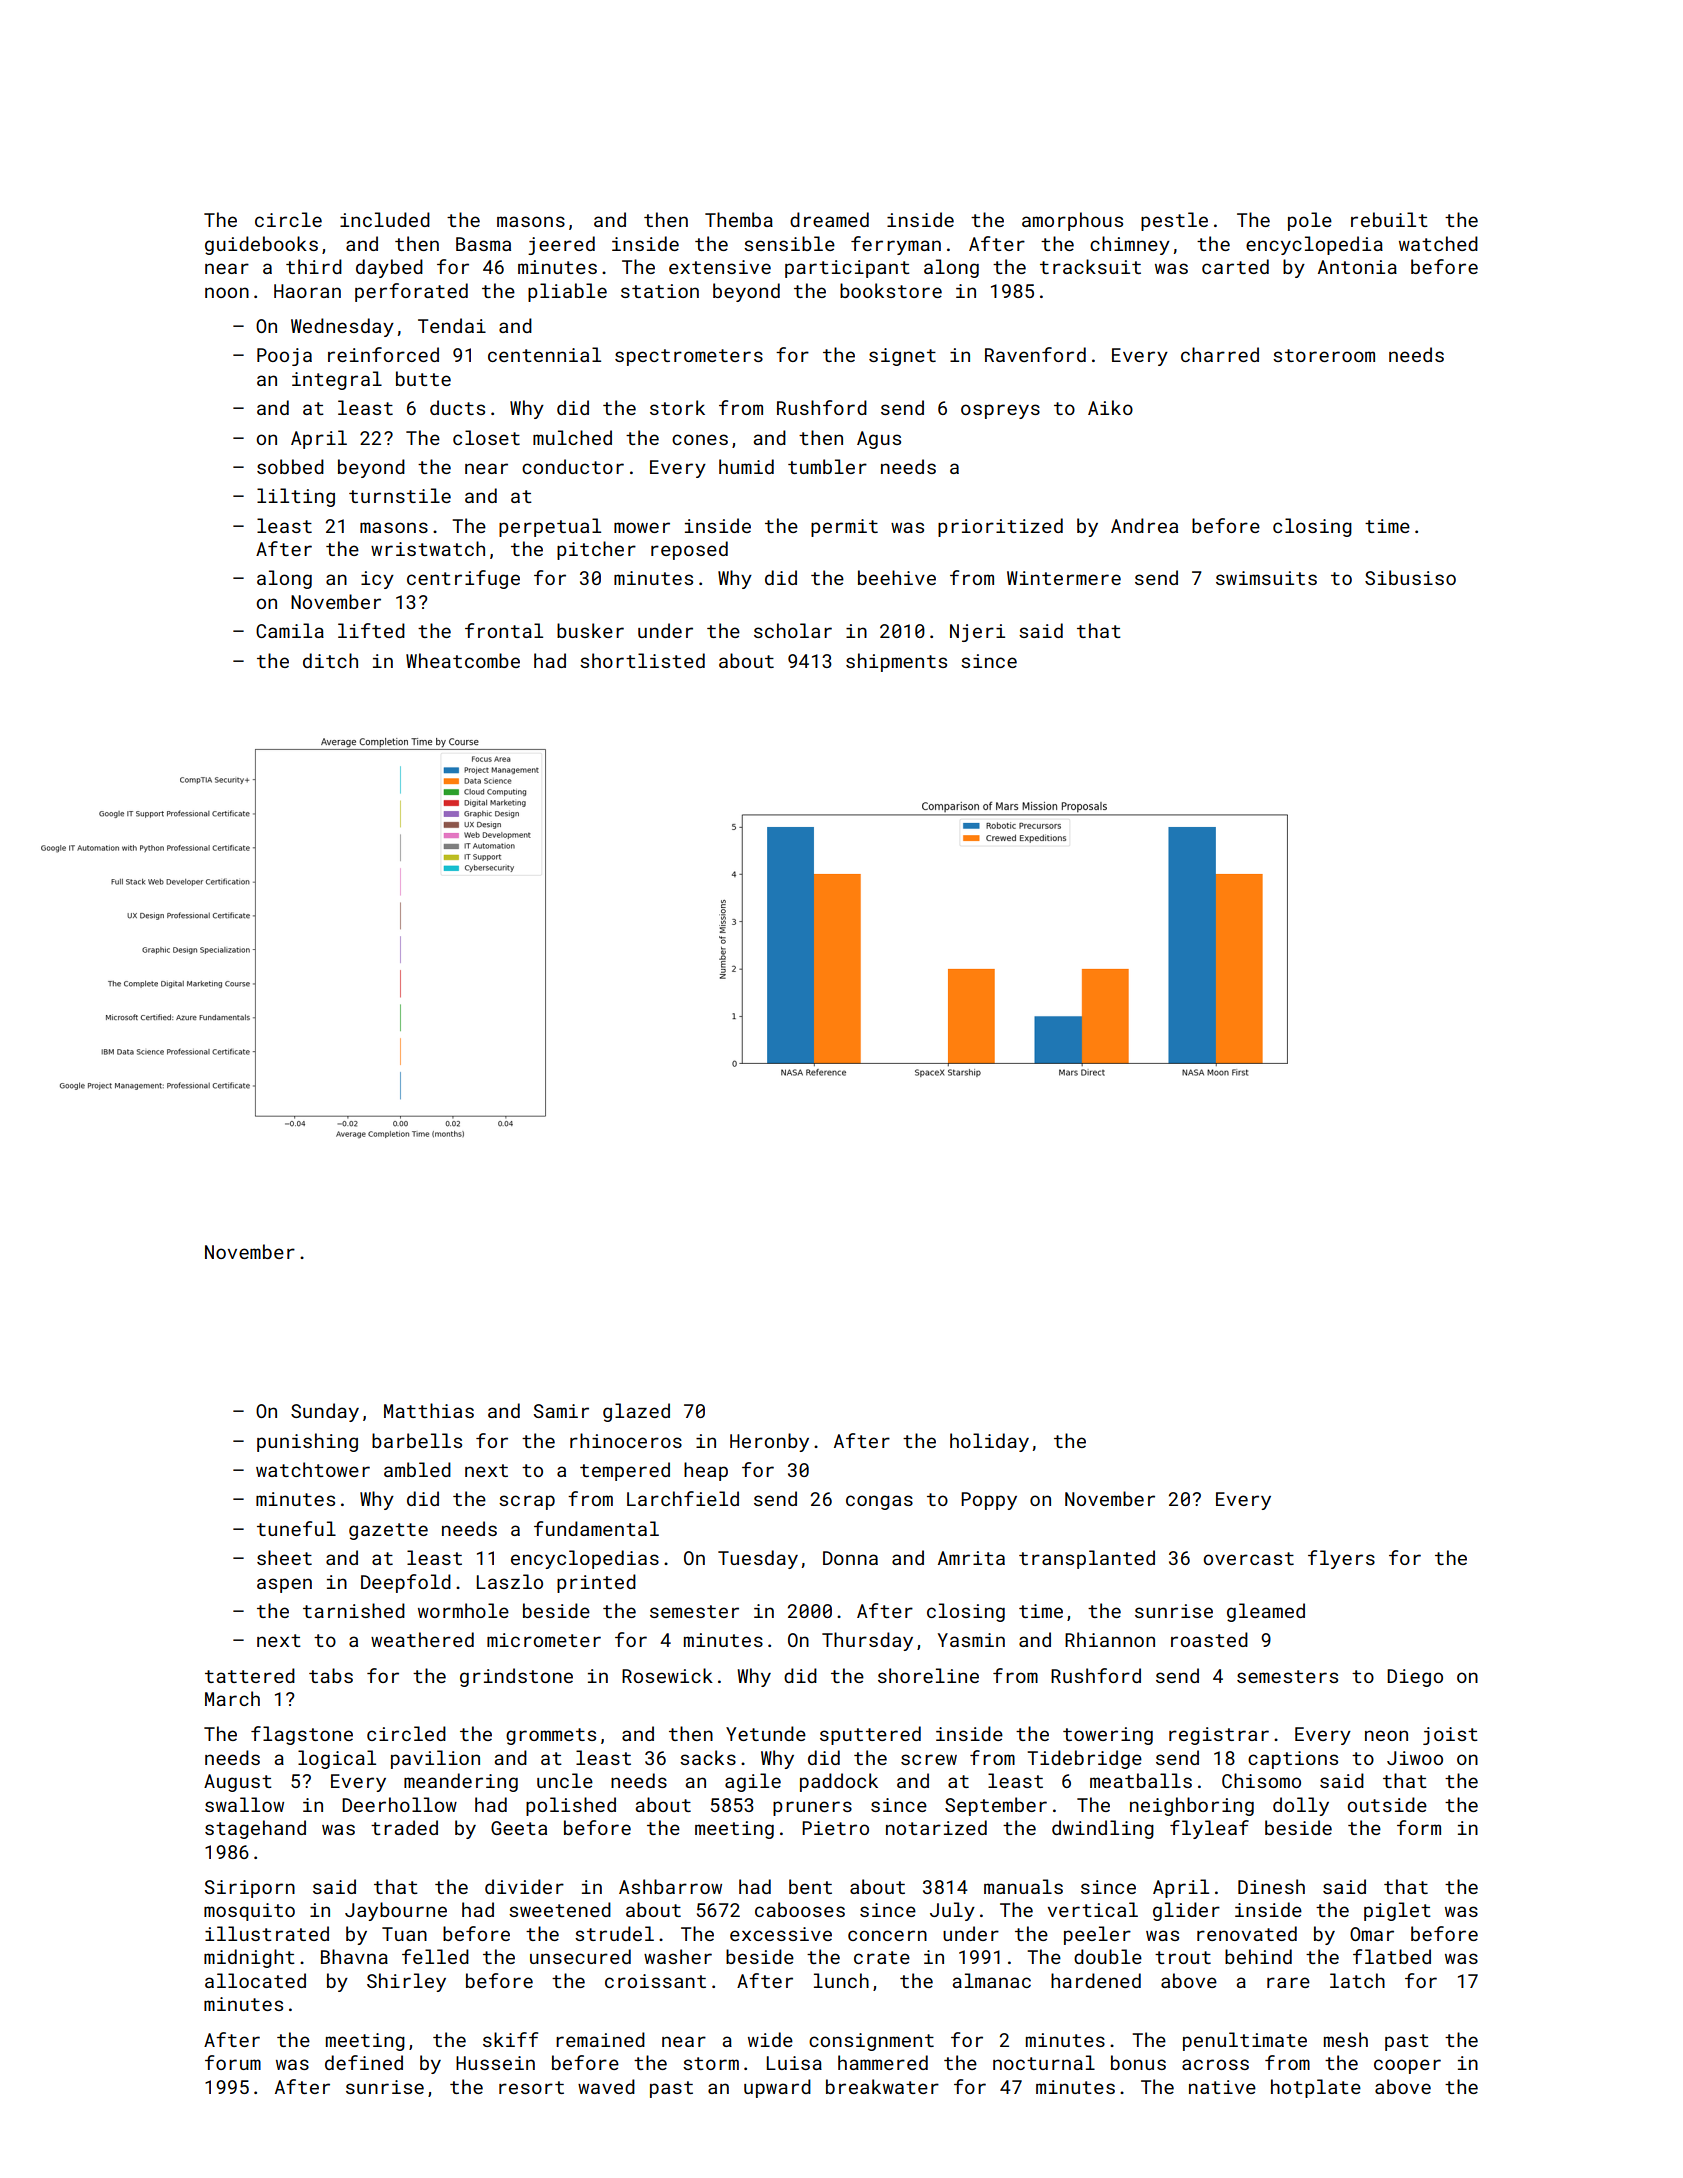 Image resolution: width=1683 pixels, height=2178 pixels. Describe the element at coordinates (261, 245) in the screenshot. I see `guidebooks` at that location.
